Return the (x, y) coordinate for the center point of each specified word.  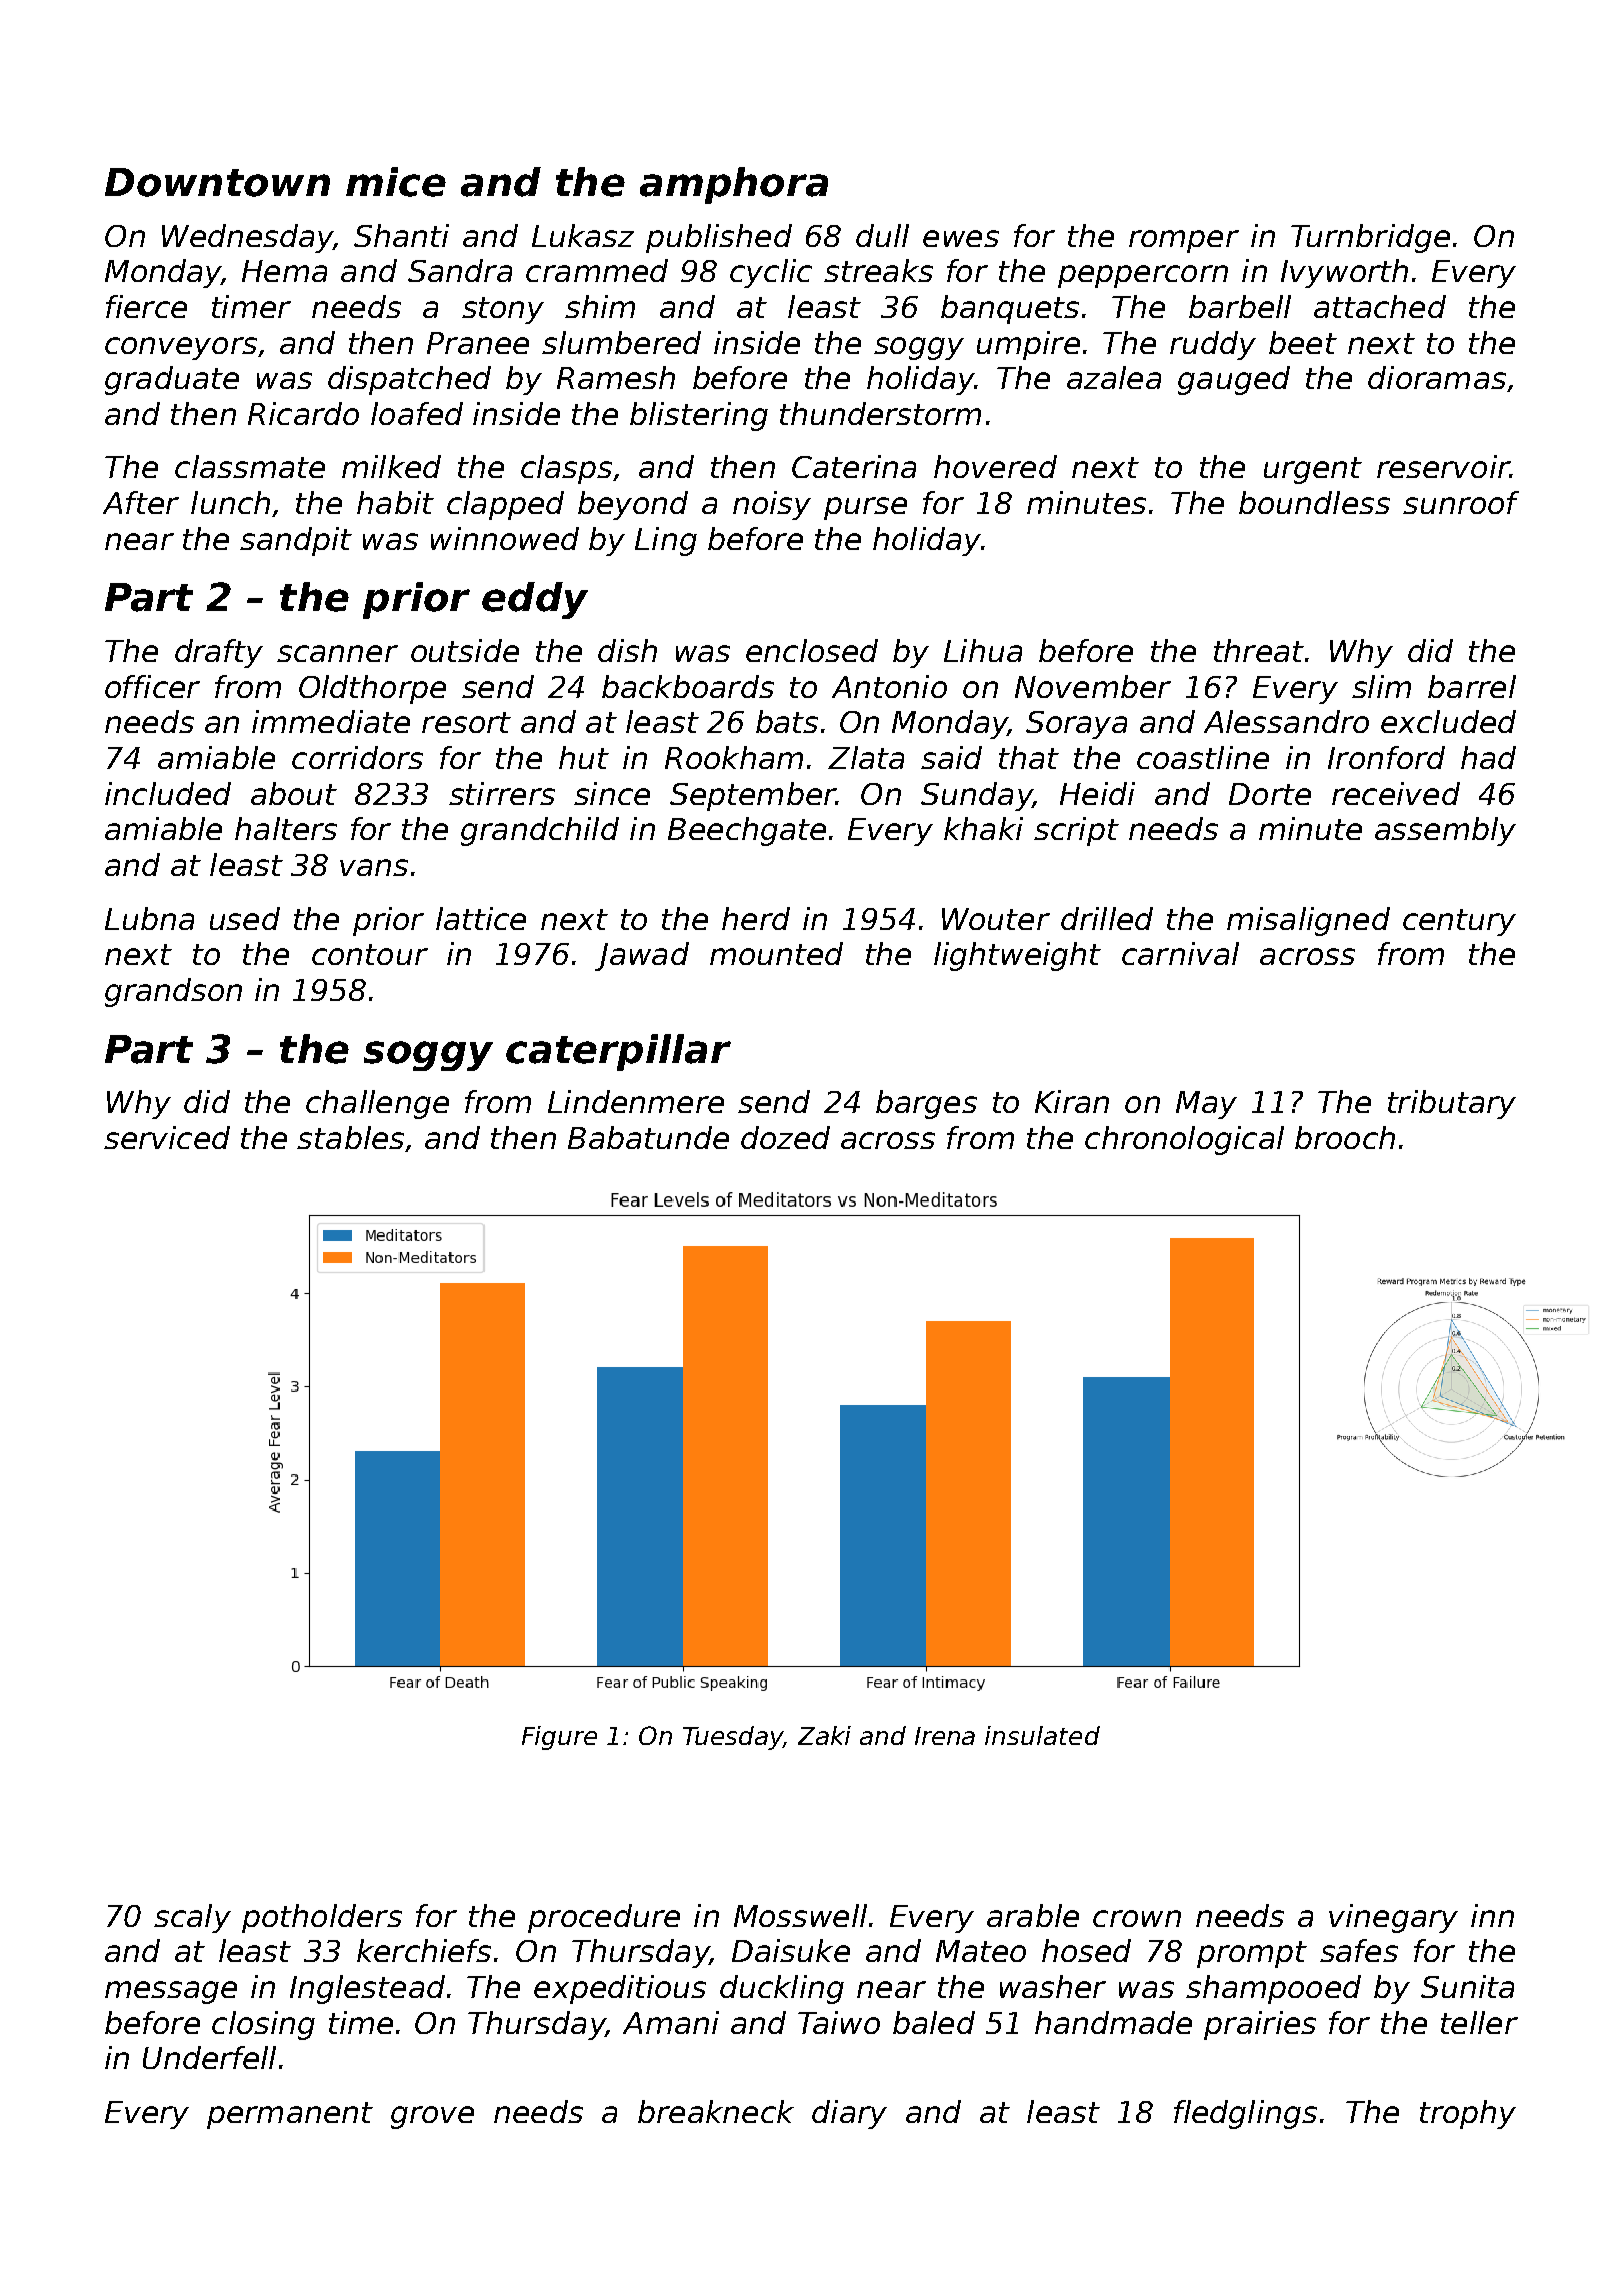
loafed (417, 413)
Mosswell (800, 1915)
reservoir (1443, 466)
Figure (559, 1738)
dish (627, 650)
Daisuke (791, 1950)
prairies (1260, 2025)
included (168, 793)
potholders (322, 1918)
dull (882, 235)
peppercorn (1143, 276)
